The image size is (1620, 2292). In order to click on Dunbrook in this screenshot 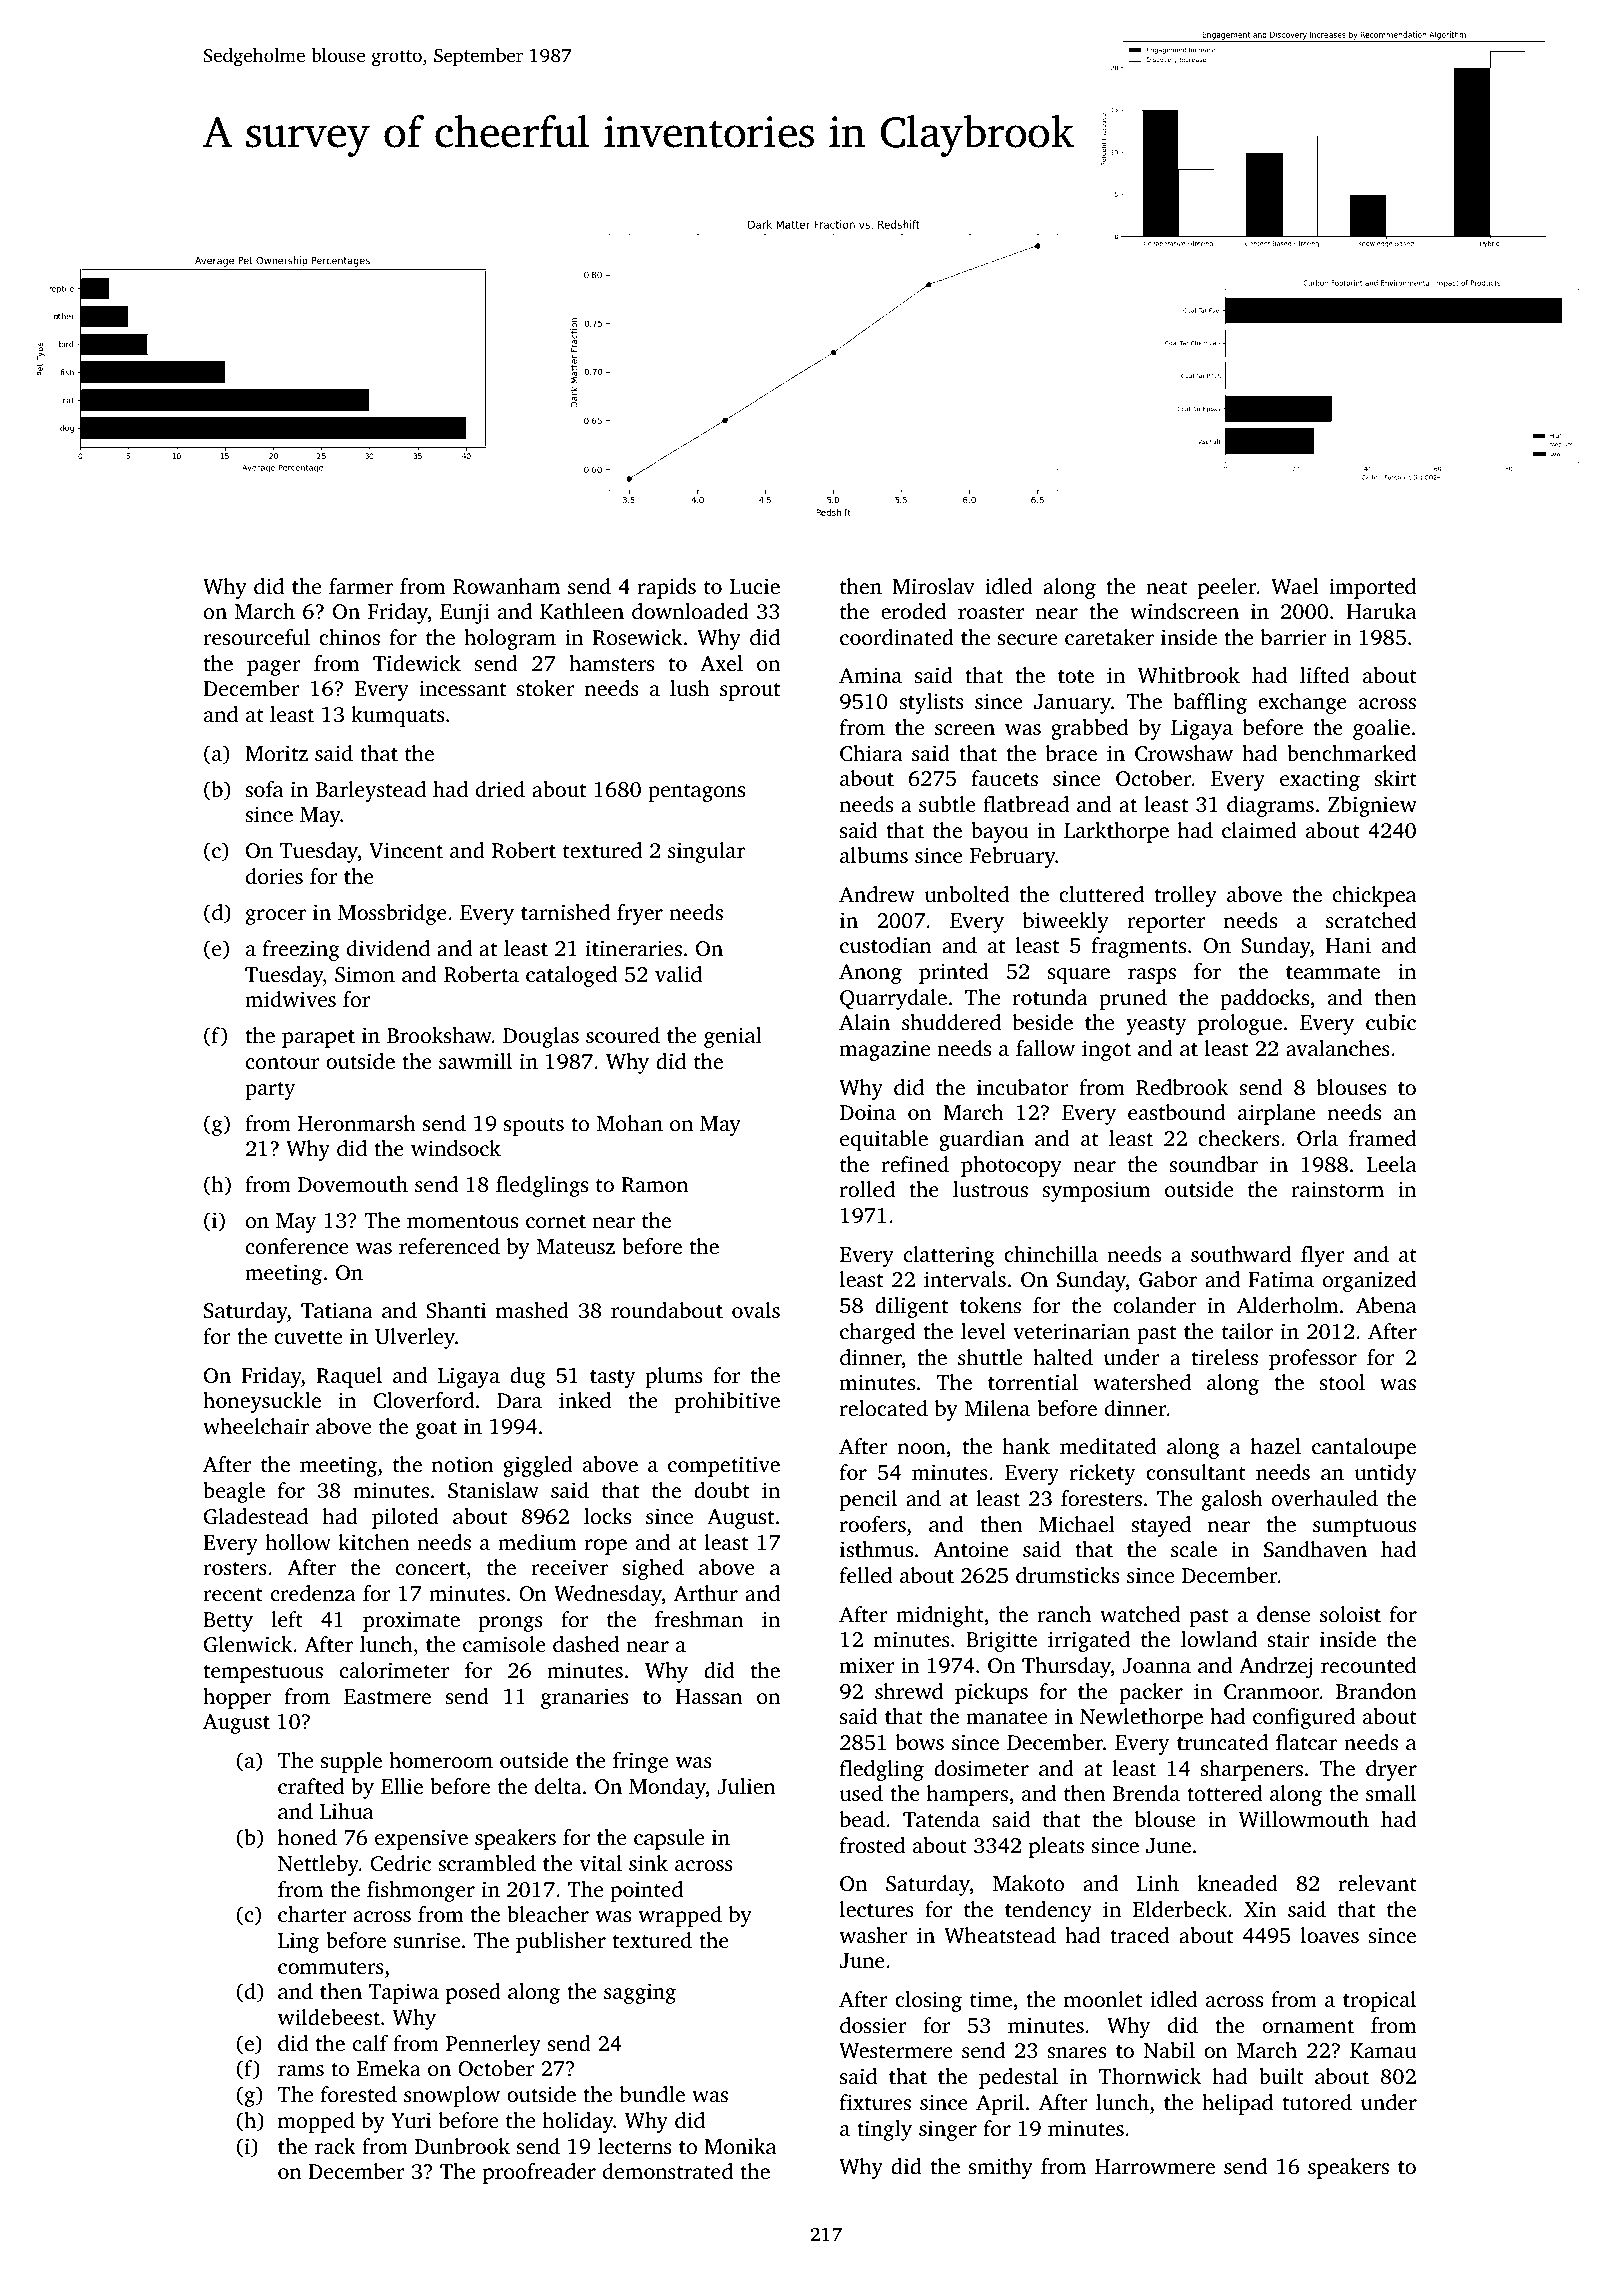, I will do `click(462, 2146)`.
